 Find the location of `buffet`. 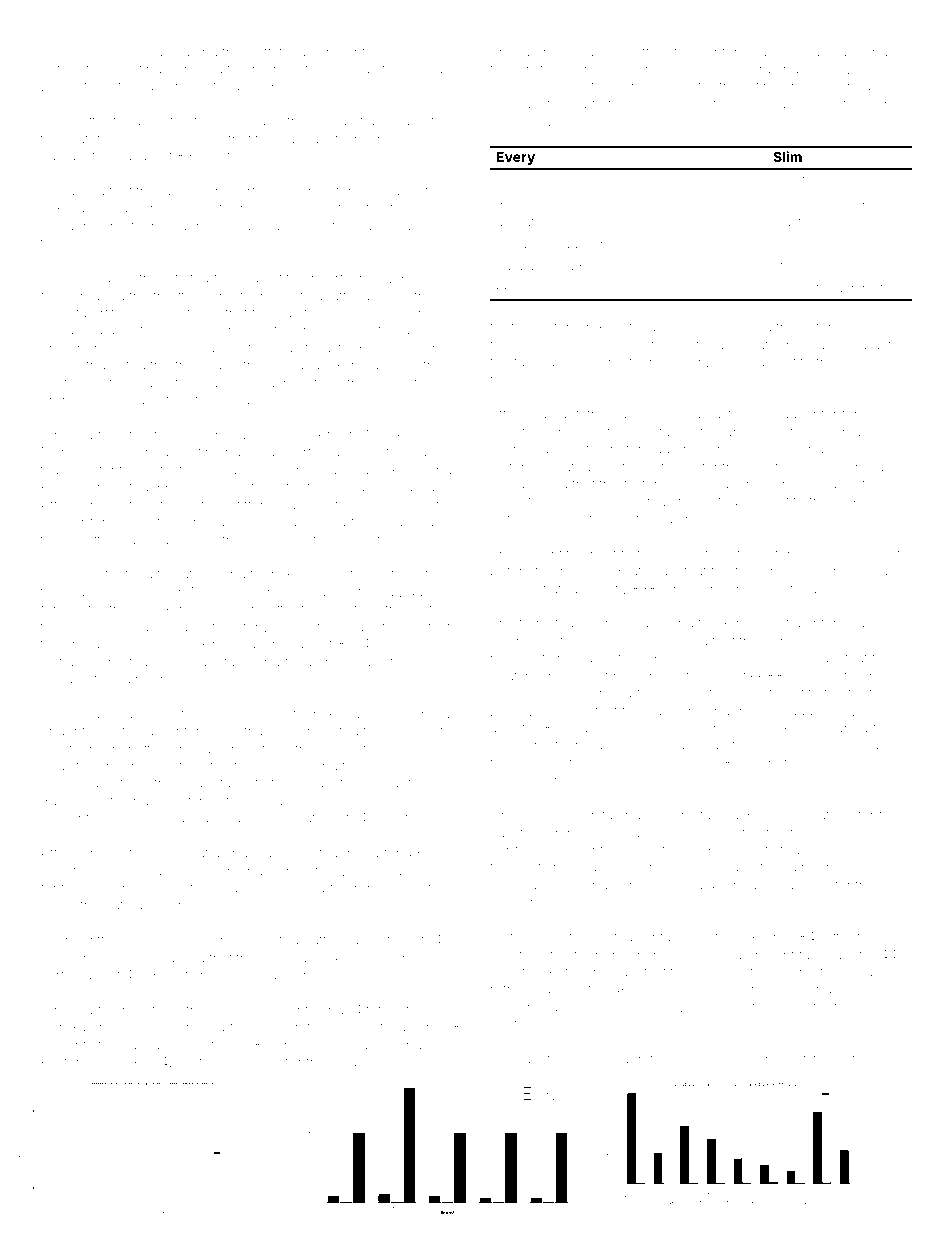

buffet is located at coordinates (264, 51).
